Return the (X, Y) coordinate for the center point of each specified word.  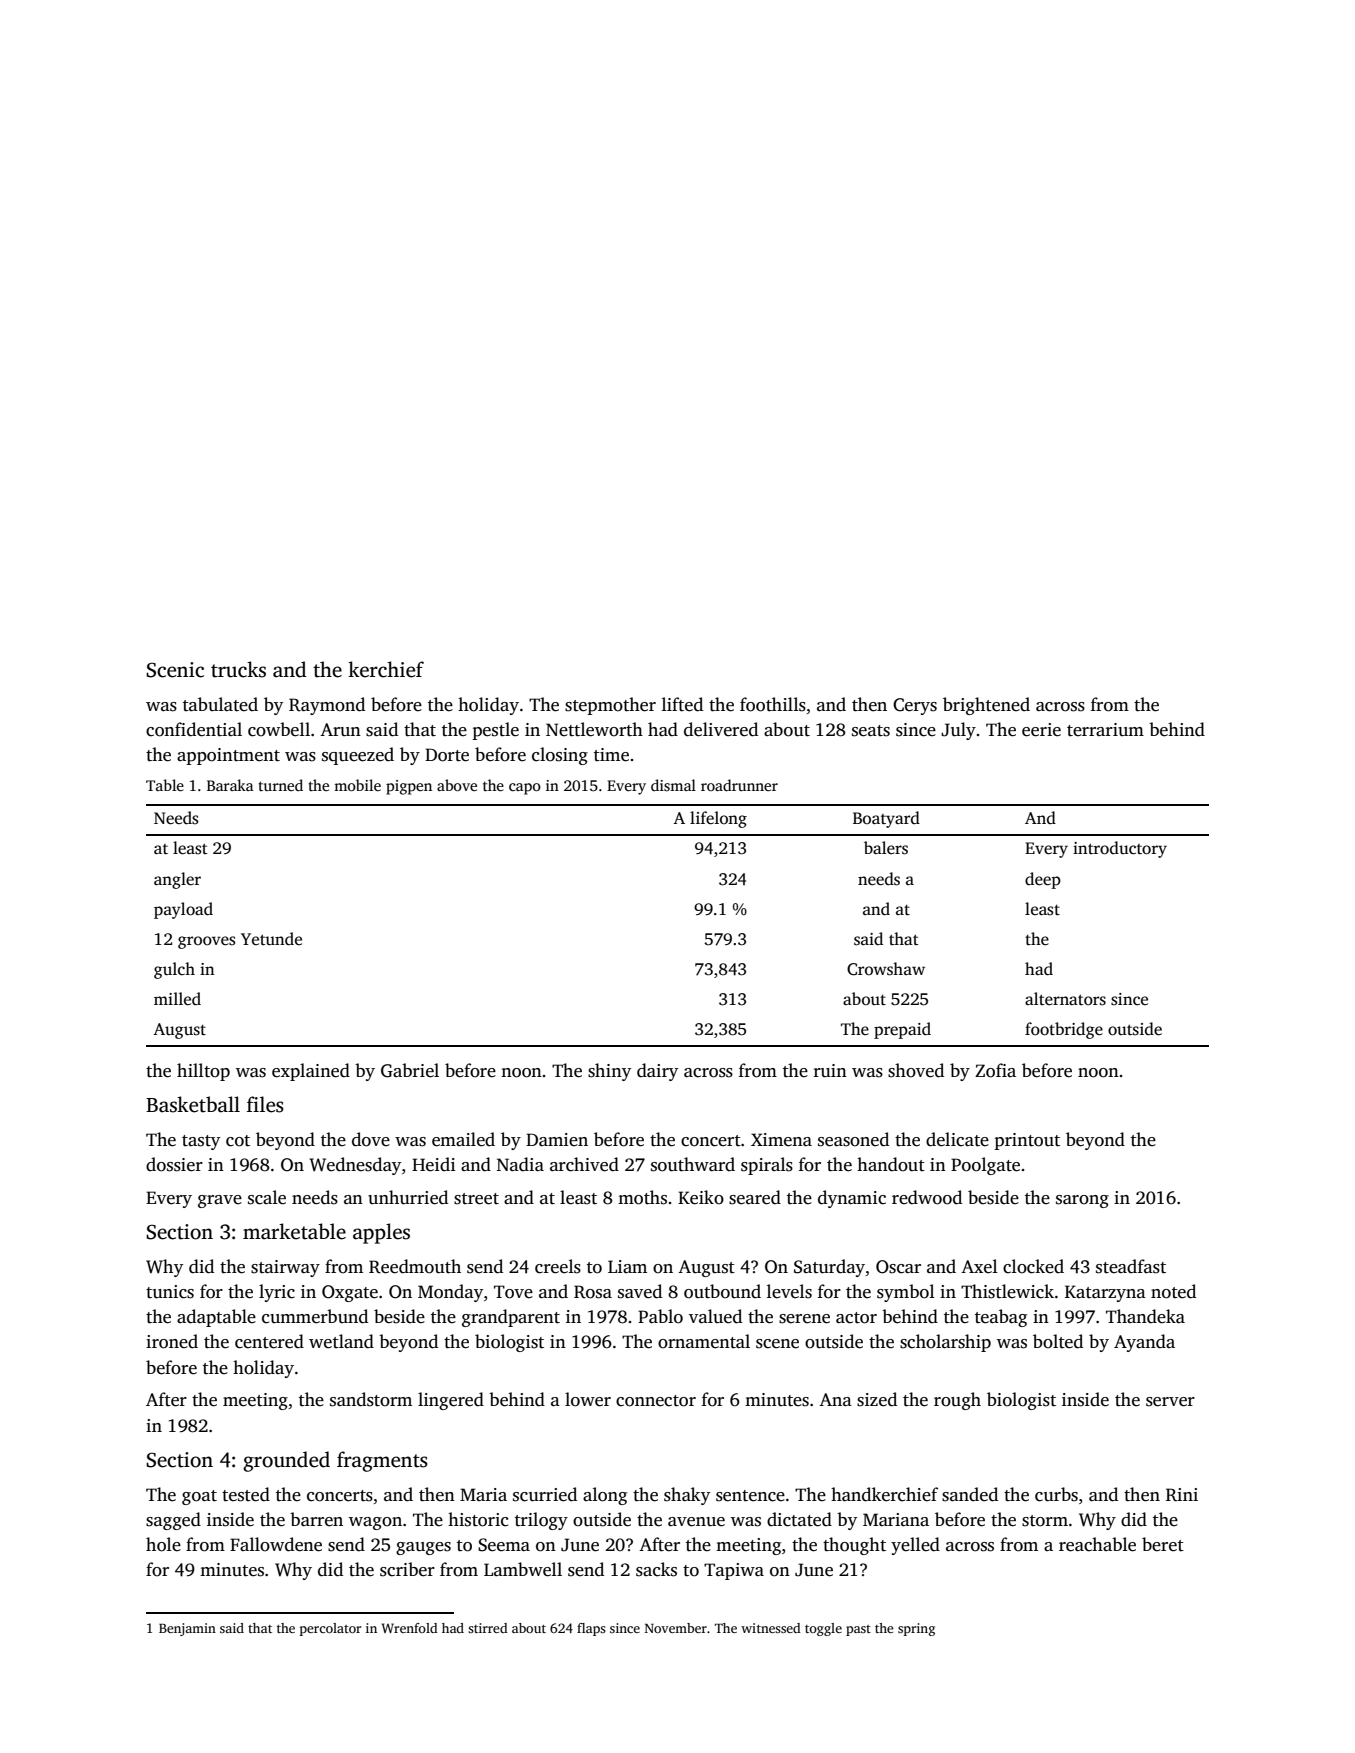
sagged (173, 1521)
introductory (1120, 849)
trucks (238, 669)
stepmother (610, 706)
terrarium (1105, 730)
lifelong (718, 819)
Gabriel (410, 1070)
